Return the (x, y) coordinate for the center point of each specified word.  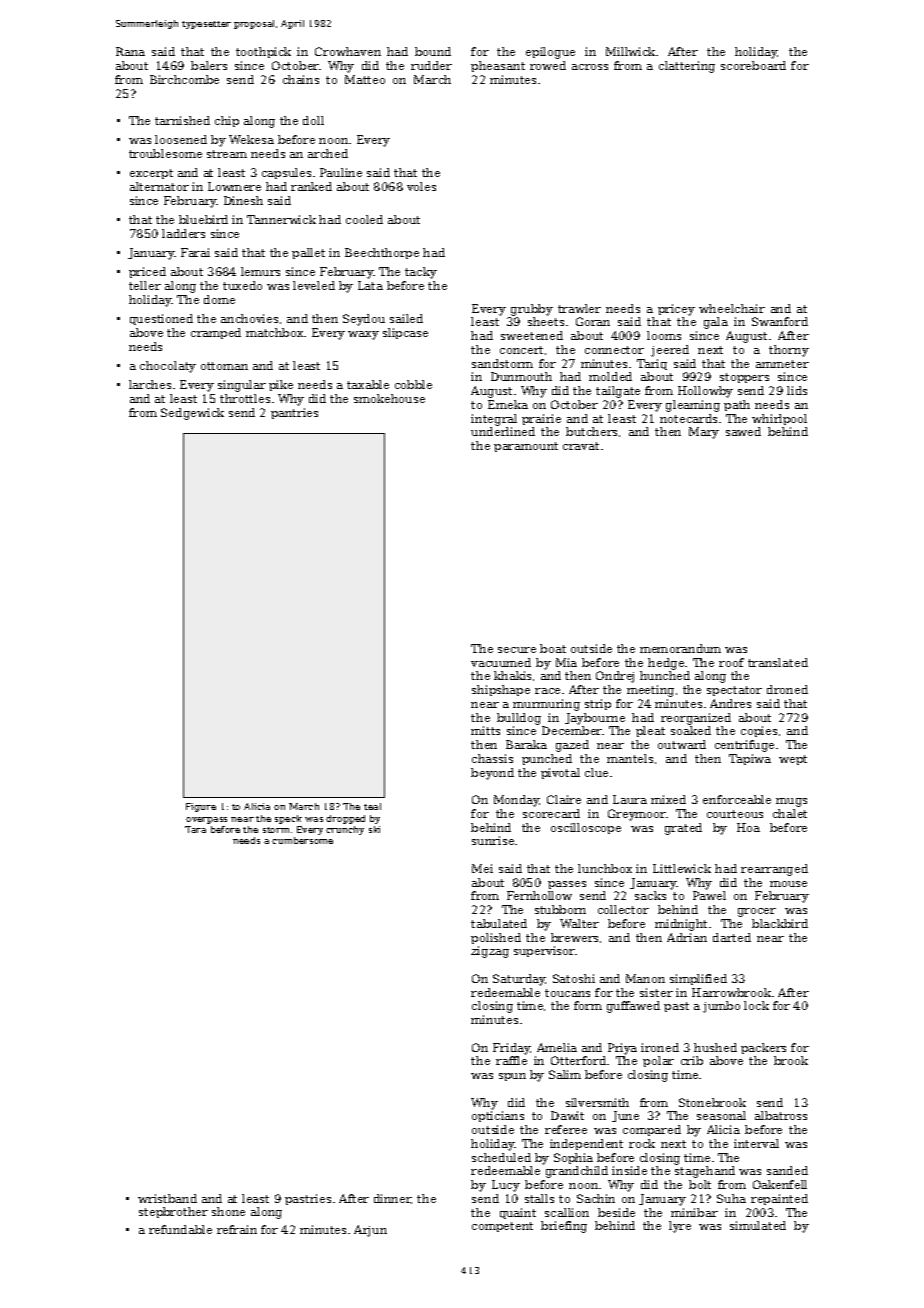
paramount (526, 447)
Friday (511, 1049)
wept (793, 760)
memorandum (680, 648)
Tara (195, 829)
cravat (581, 446)
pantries (294, 413)
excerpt (151, 174)
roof (731, 662)
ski (374, 829)
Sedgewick (192, 414)
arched (328, 153)
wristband (167, 1198)
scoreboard (753, 65)
